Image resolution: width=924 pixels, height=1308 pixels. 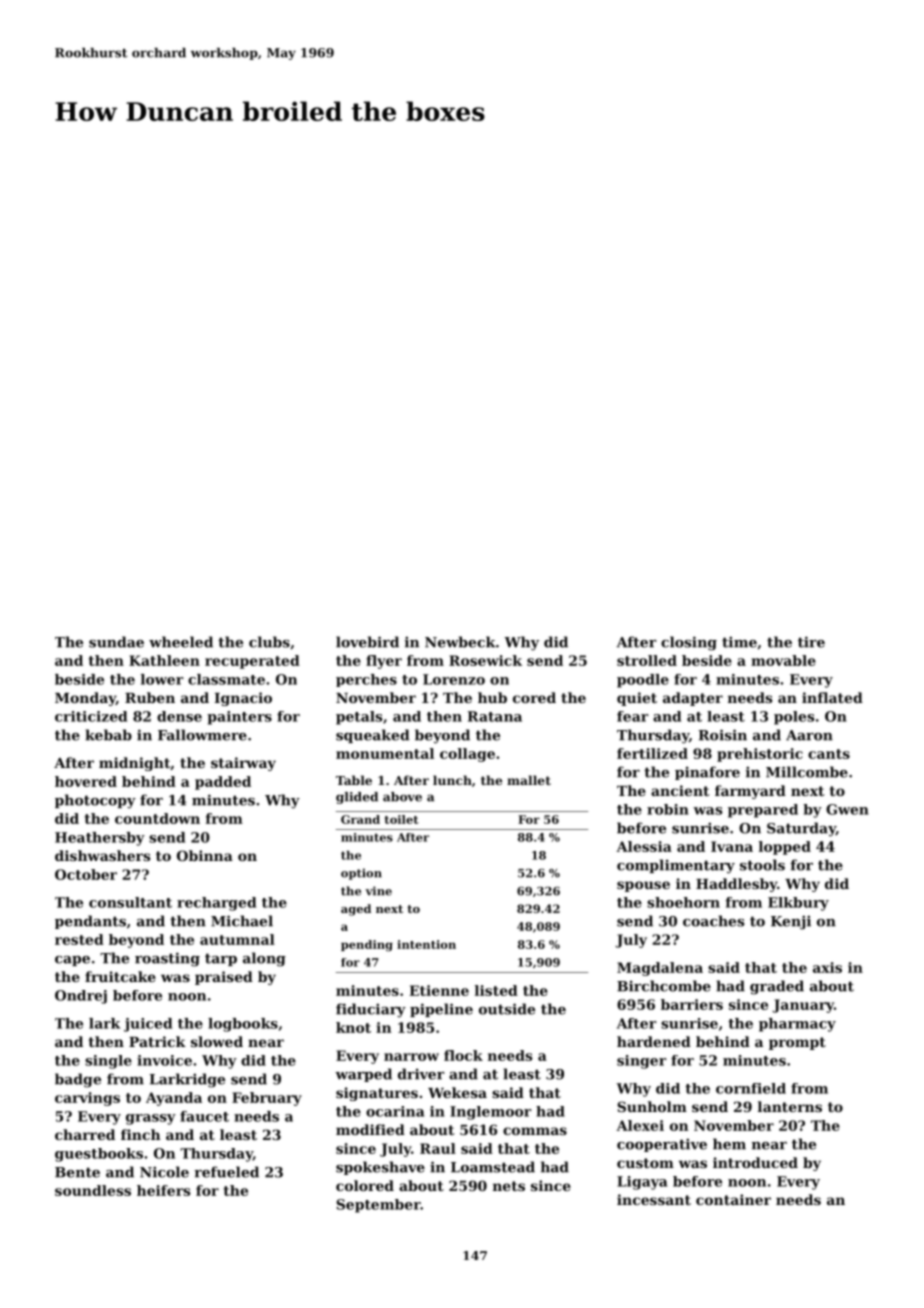 What do you see at coordinates (77, 1172) in the document?
I see `Bente` at bounding box center [77, 1172].
